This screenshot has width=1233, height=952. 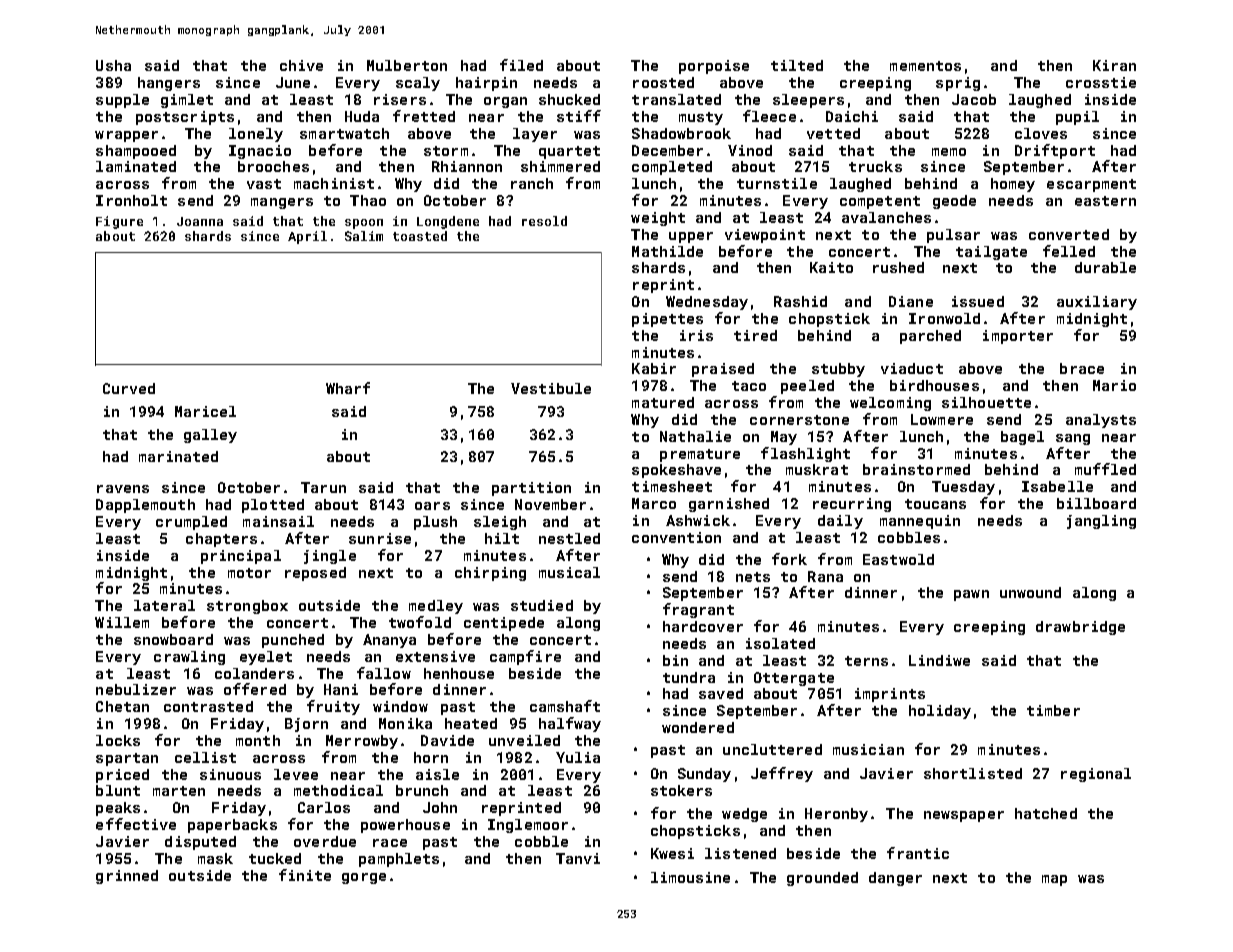 I want to click on ravens, so click(x=123, y=489).
